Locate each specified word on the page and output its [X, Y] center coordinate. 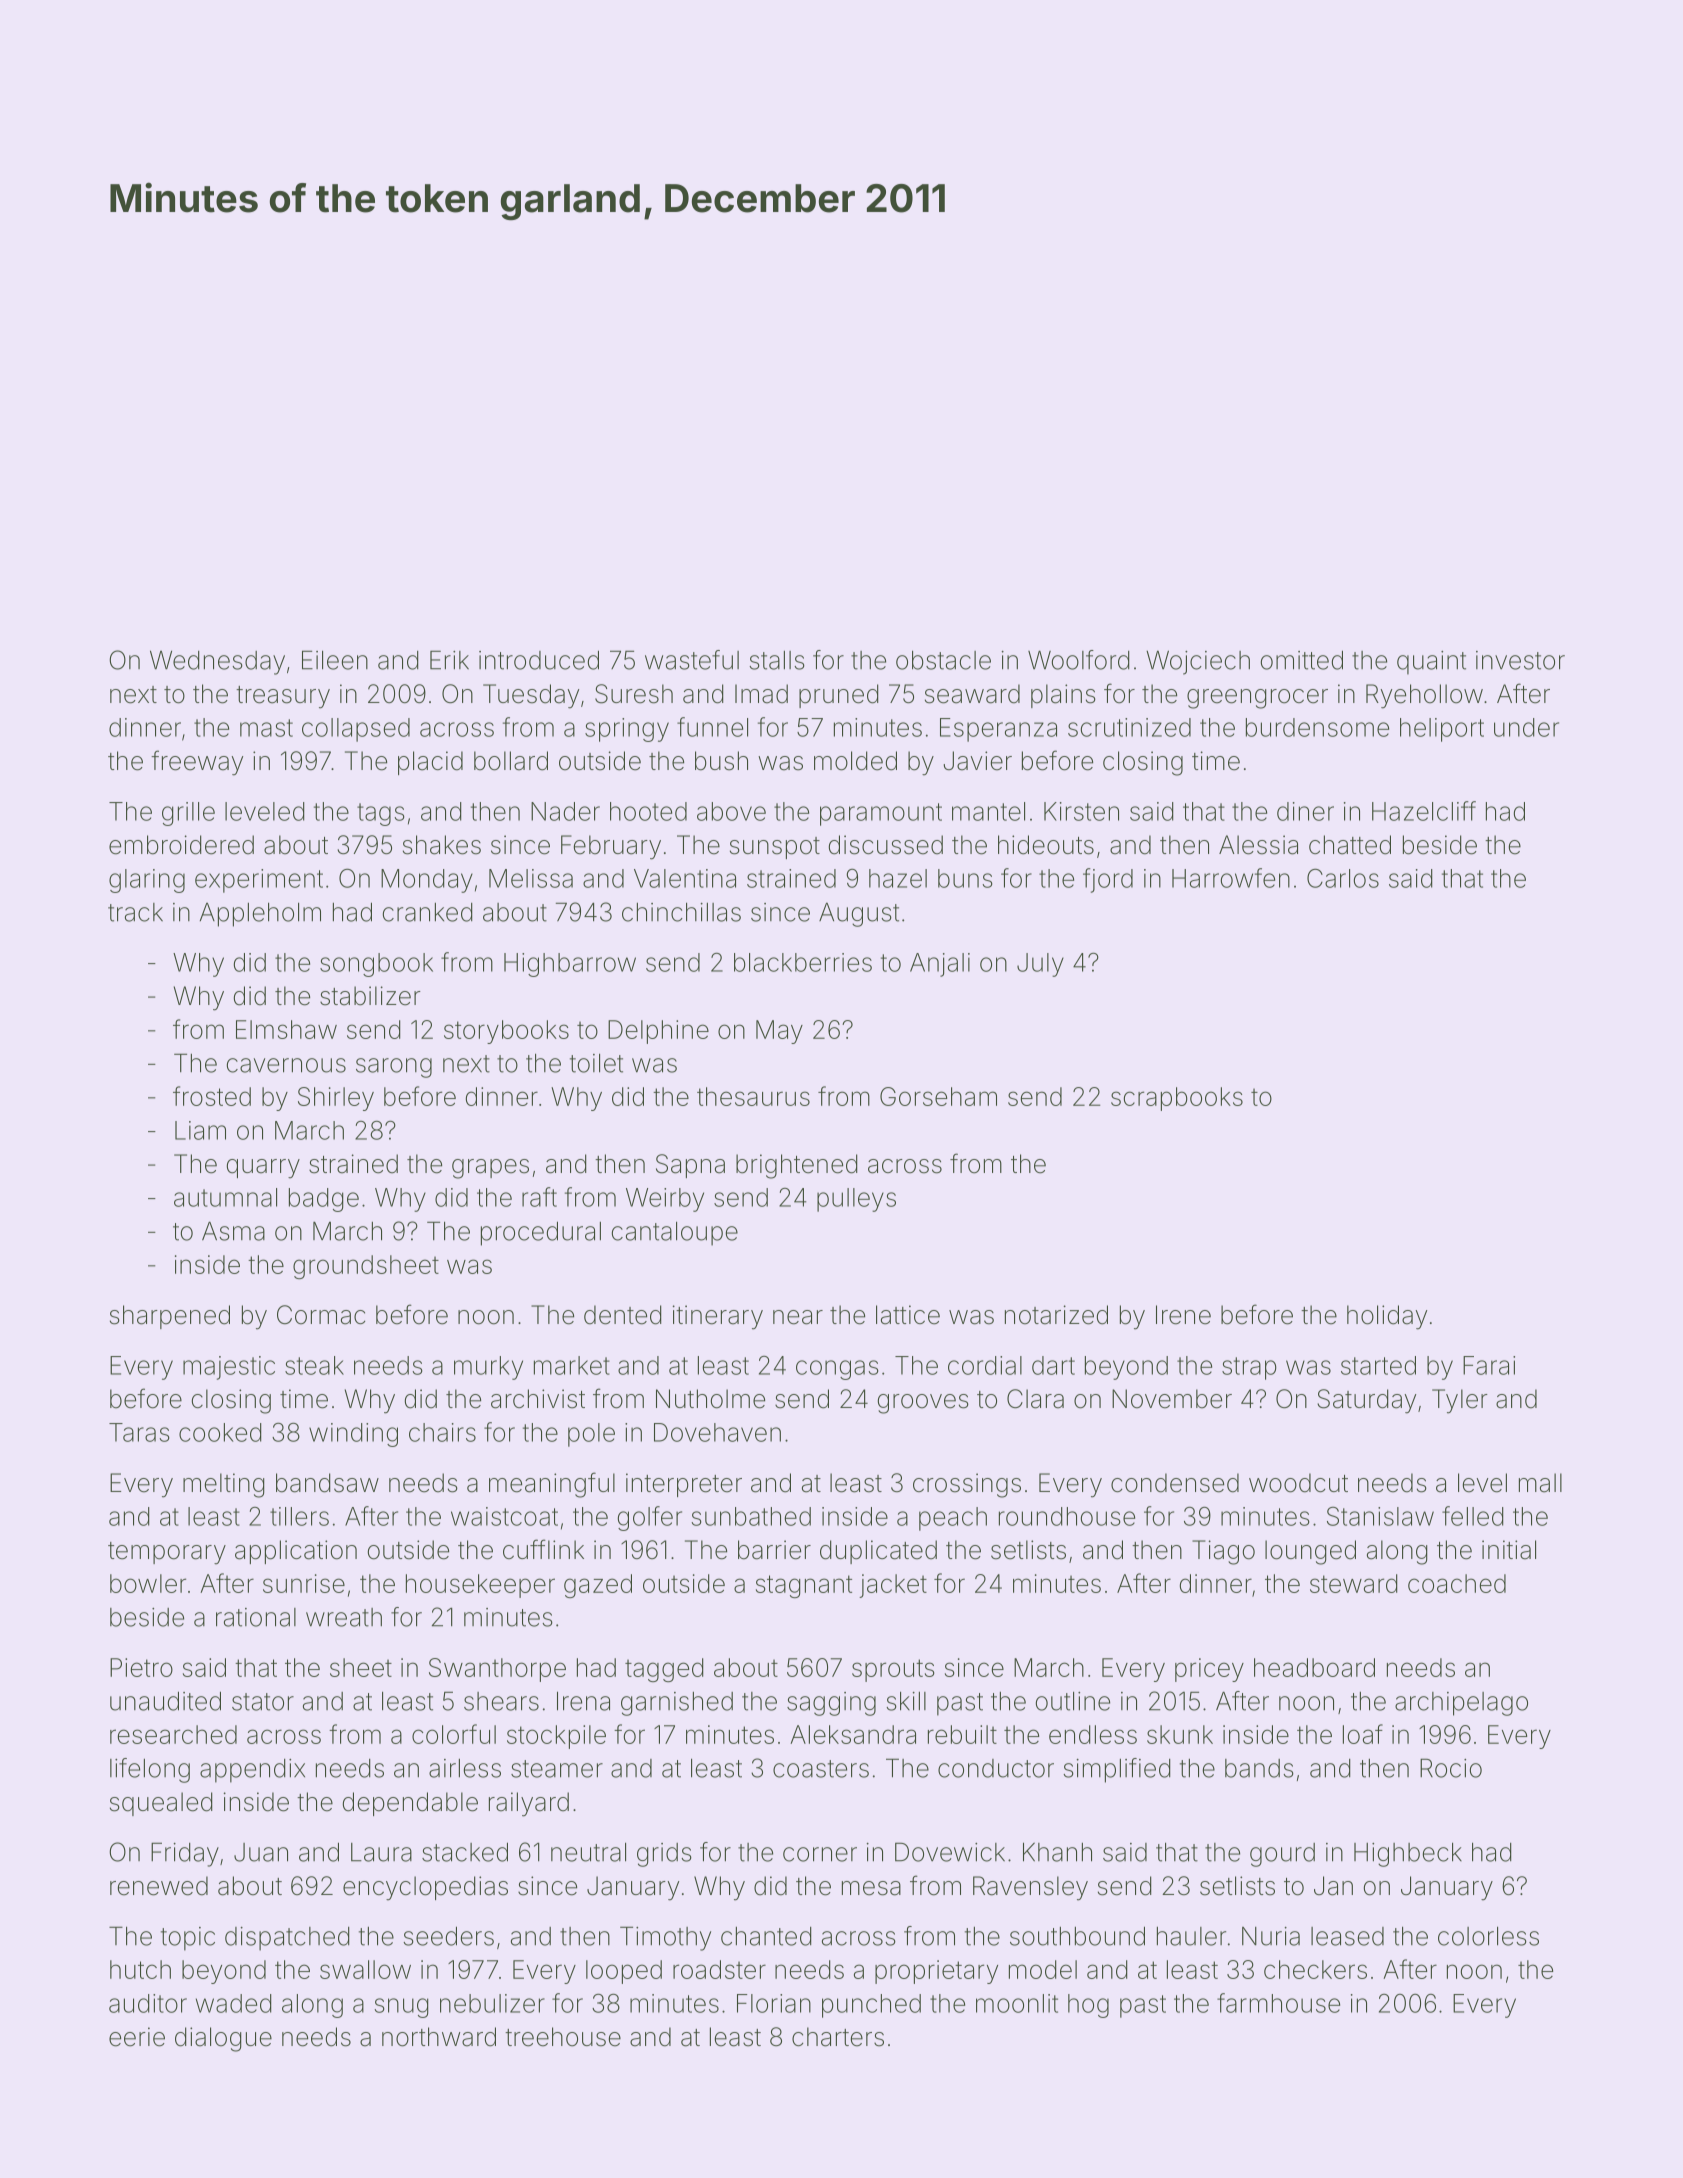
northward [439, 2037]
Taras [139, 1432]
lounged [1310, 1552]
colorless [1488, 1936]
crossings [967, 1485]
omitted [1302, 660]
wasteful [692, 660]
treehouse [563, 2037]
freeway [197, 763]
